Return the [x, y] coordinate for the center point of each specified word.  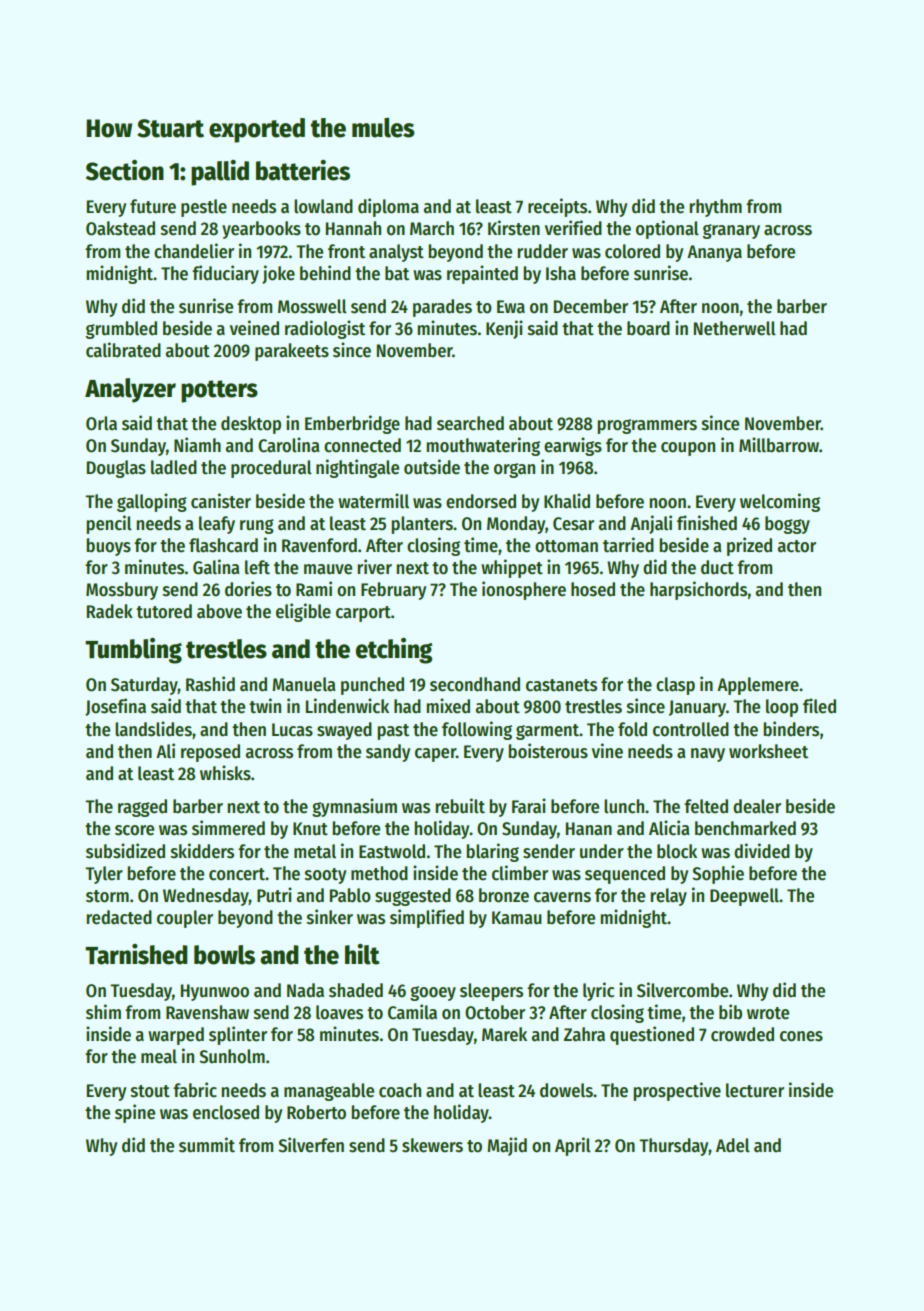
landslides [153, 729]
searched [470, 423]
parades [442, 308]
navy [708, 755]
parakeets [292, 352]
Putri [274, 895]
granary [731, 231]
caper [435, 755]
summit [207, 1145]
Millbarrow [779, 445]
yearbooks [261, 230]
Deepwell [744, 897]
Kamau [517, 918]
